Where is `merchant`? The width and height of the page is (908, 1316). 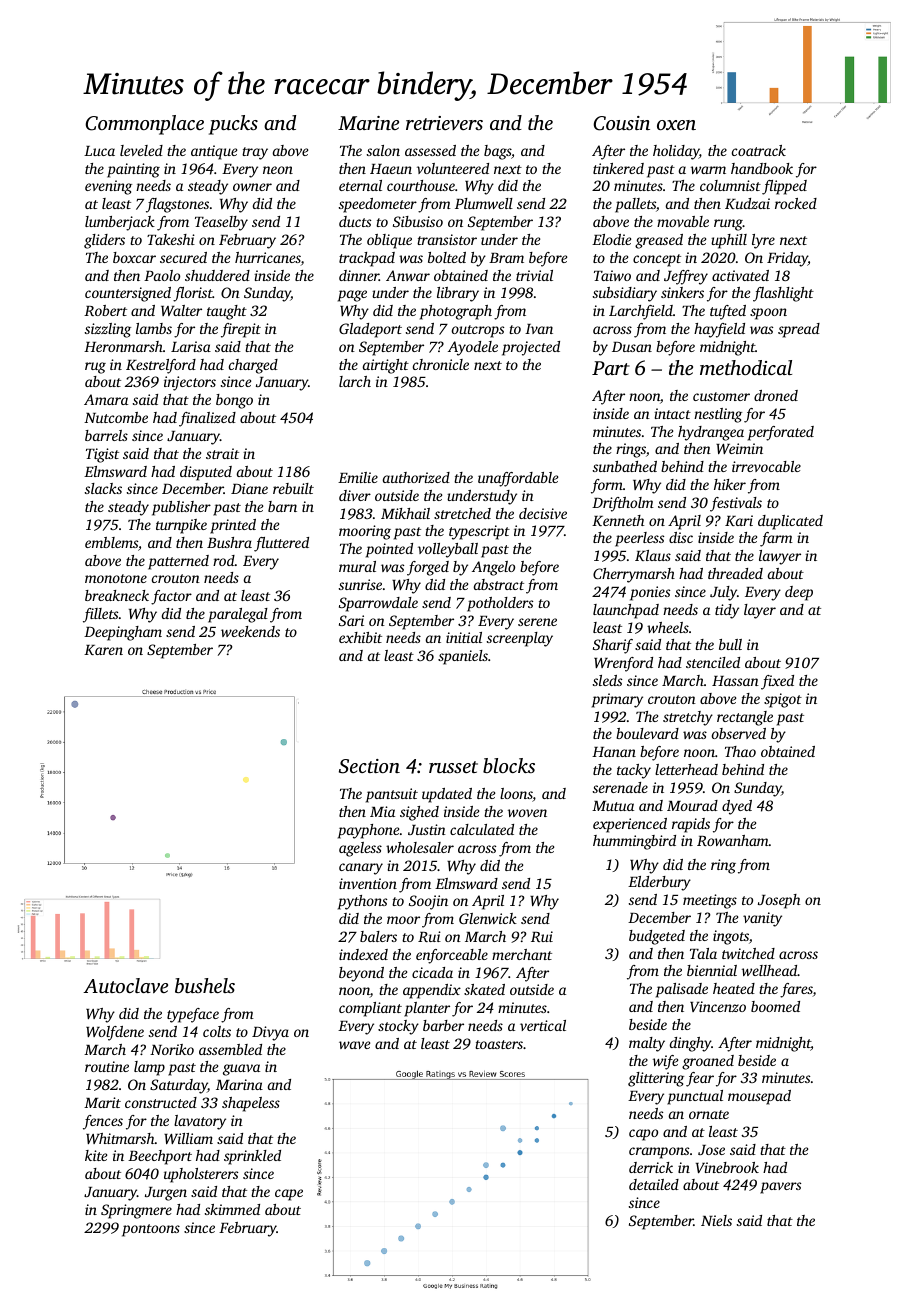
merchant is located at coordinates (522, 954).
